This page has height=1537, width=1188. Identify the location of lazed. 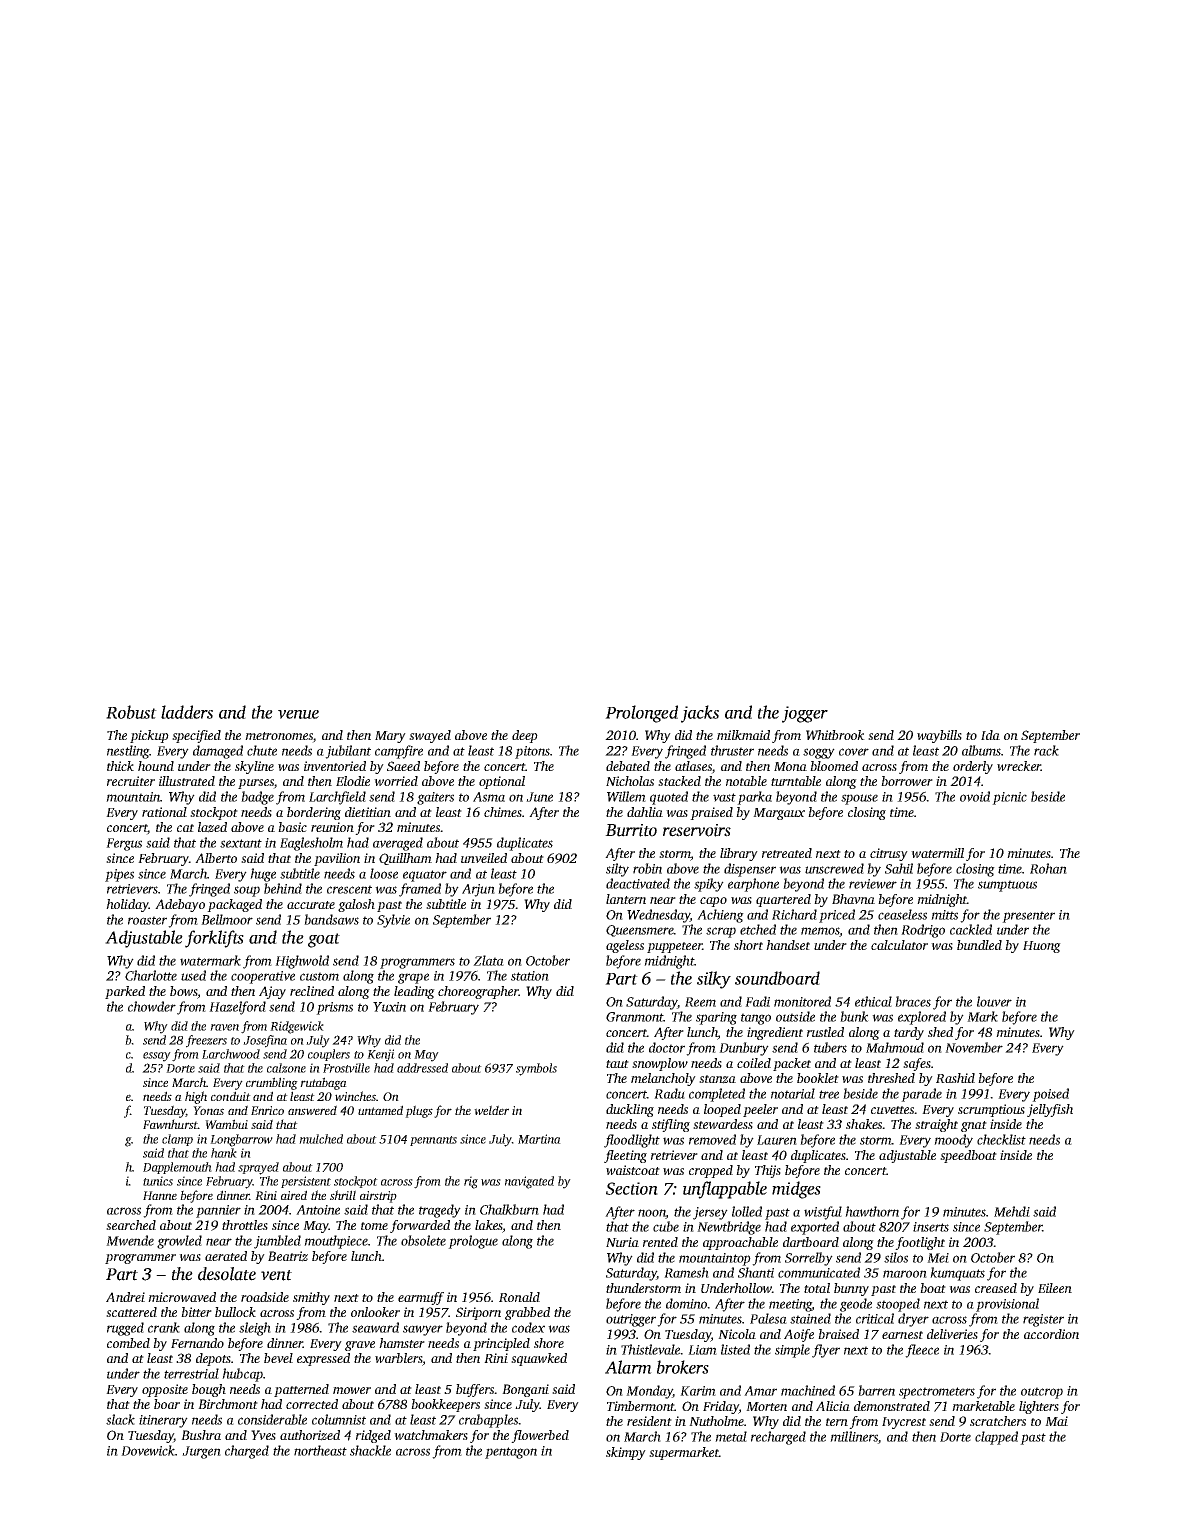
(212, 827).
